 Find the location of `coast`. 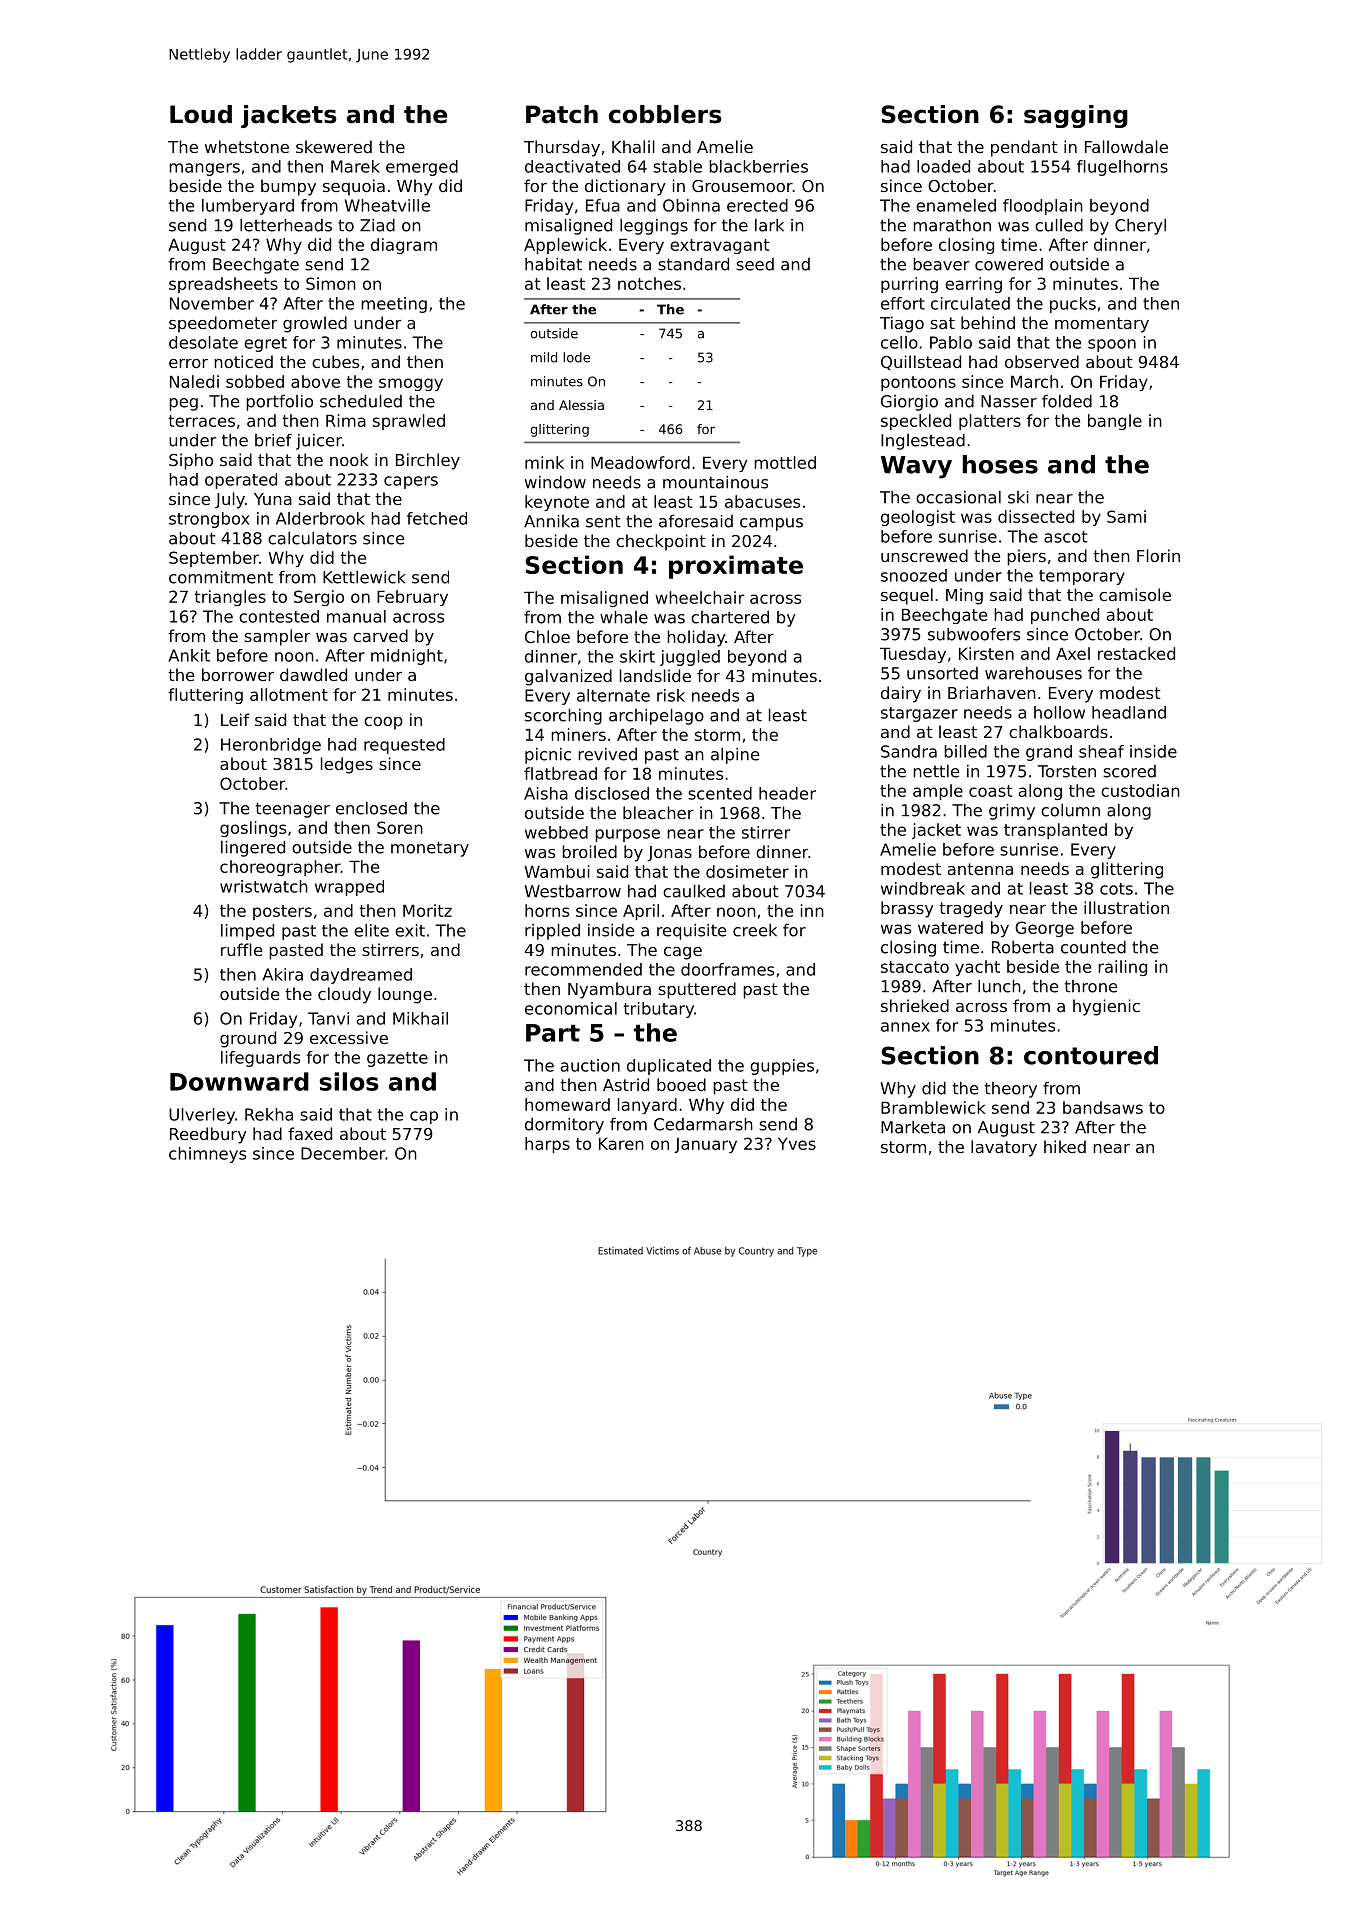

coast is located at coordinates (991, 791).
